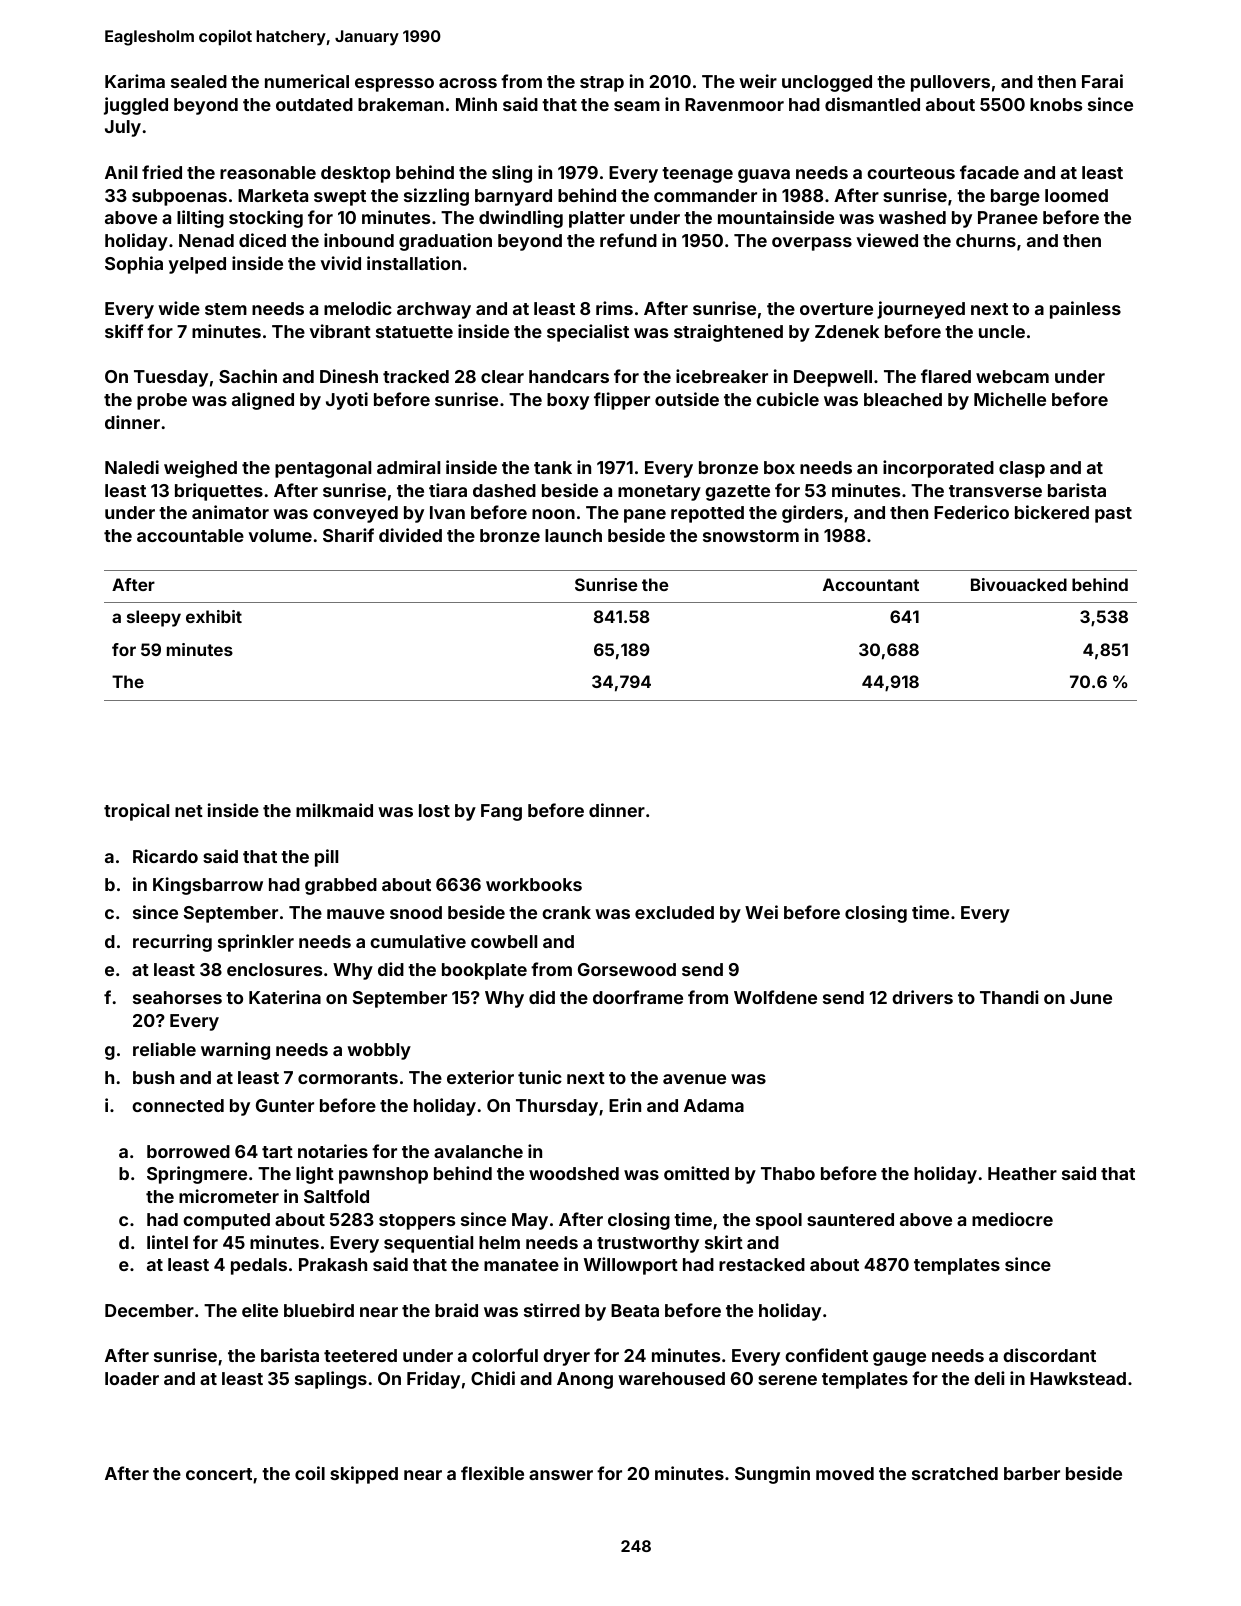 This image has height=1606, width=1241. What do you see at coordinates (1009, 997) in the image?
I see `Thandi` at bounding box center [1009, 997].
